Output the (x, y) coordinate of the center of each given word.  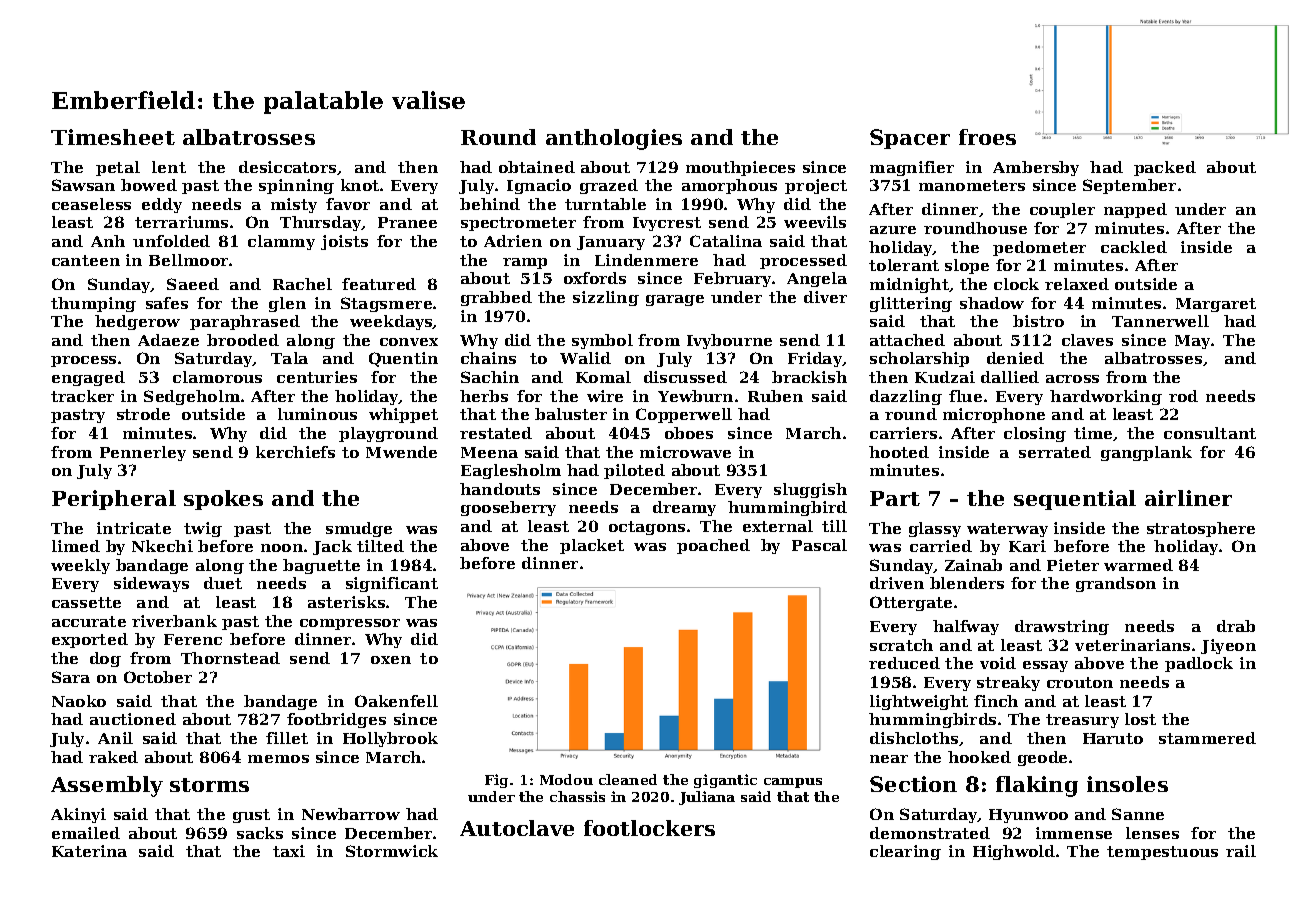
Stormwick (392, 851)
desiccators (287, 167)
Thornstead (230, 658)
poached (713, 546)
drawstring (1062, 627)
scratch (901, 645)
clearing (905, 852)
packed (1165, 168)
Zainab (973, 565)
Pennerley (143, 453)
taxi (289, 851)
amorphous (729, 186)
